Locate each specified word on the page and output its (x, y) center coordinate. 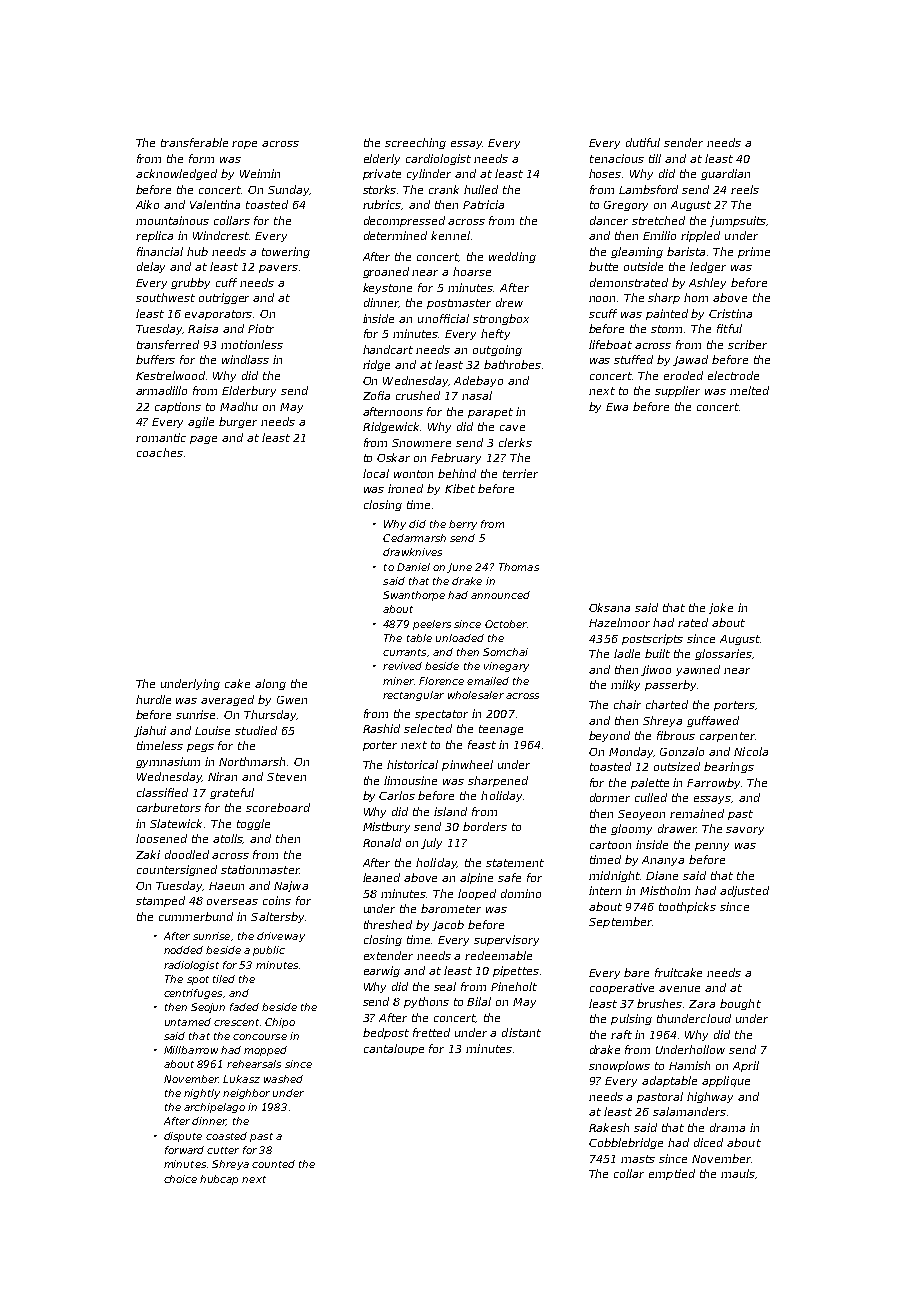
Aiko (147, 204)
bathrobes (512, 364)
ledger (708, 267)
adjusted (744, 891)
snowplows (619, 1066)
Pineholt (514, 986)
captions (178, 407)
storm (666, 329)
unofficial (443, 318)
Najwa (291, 886)
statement (515, 863)
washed (283, 1079)
